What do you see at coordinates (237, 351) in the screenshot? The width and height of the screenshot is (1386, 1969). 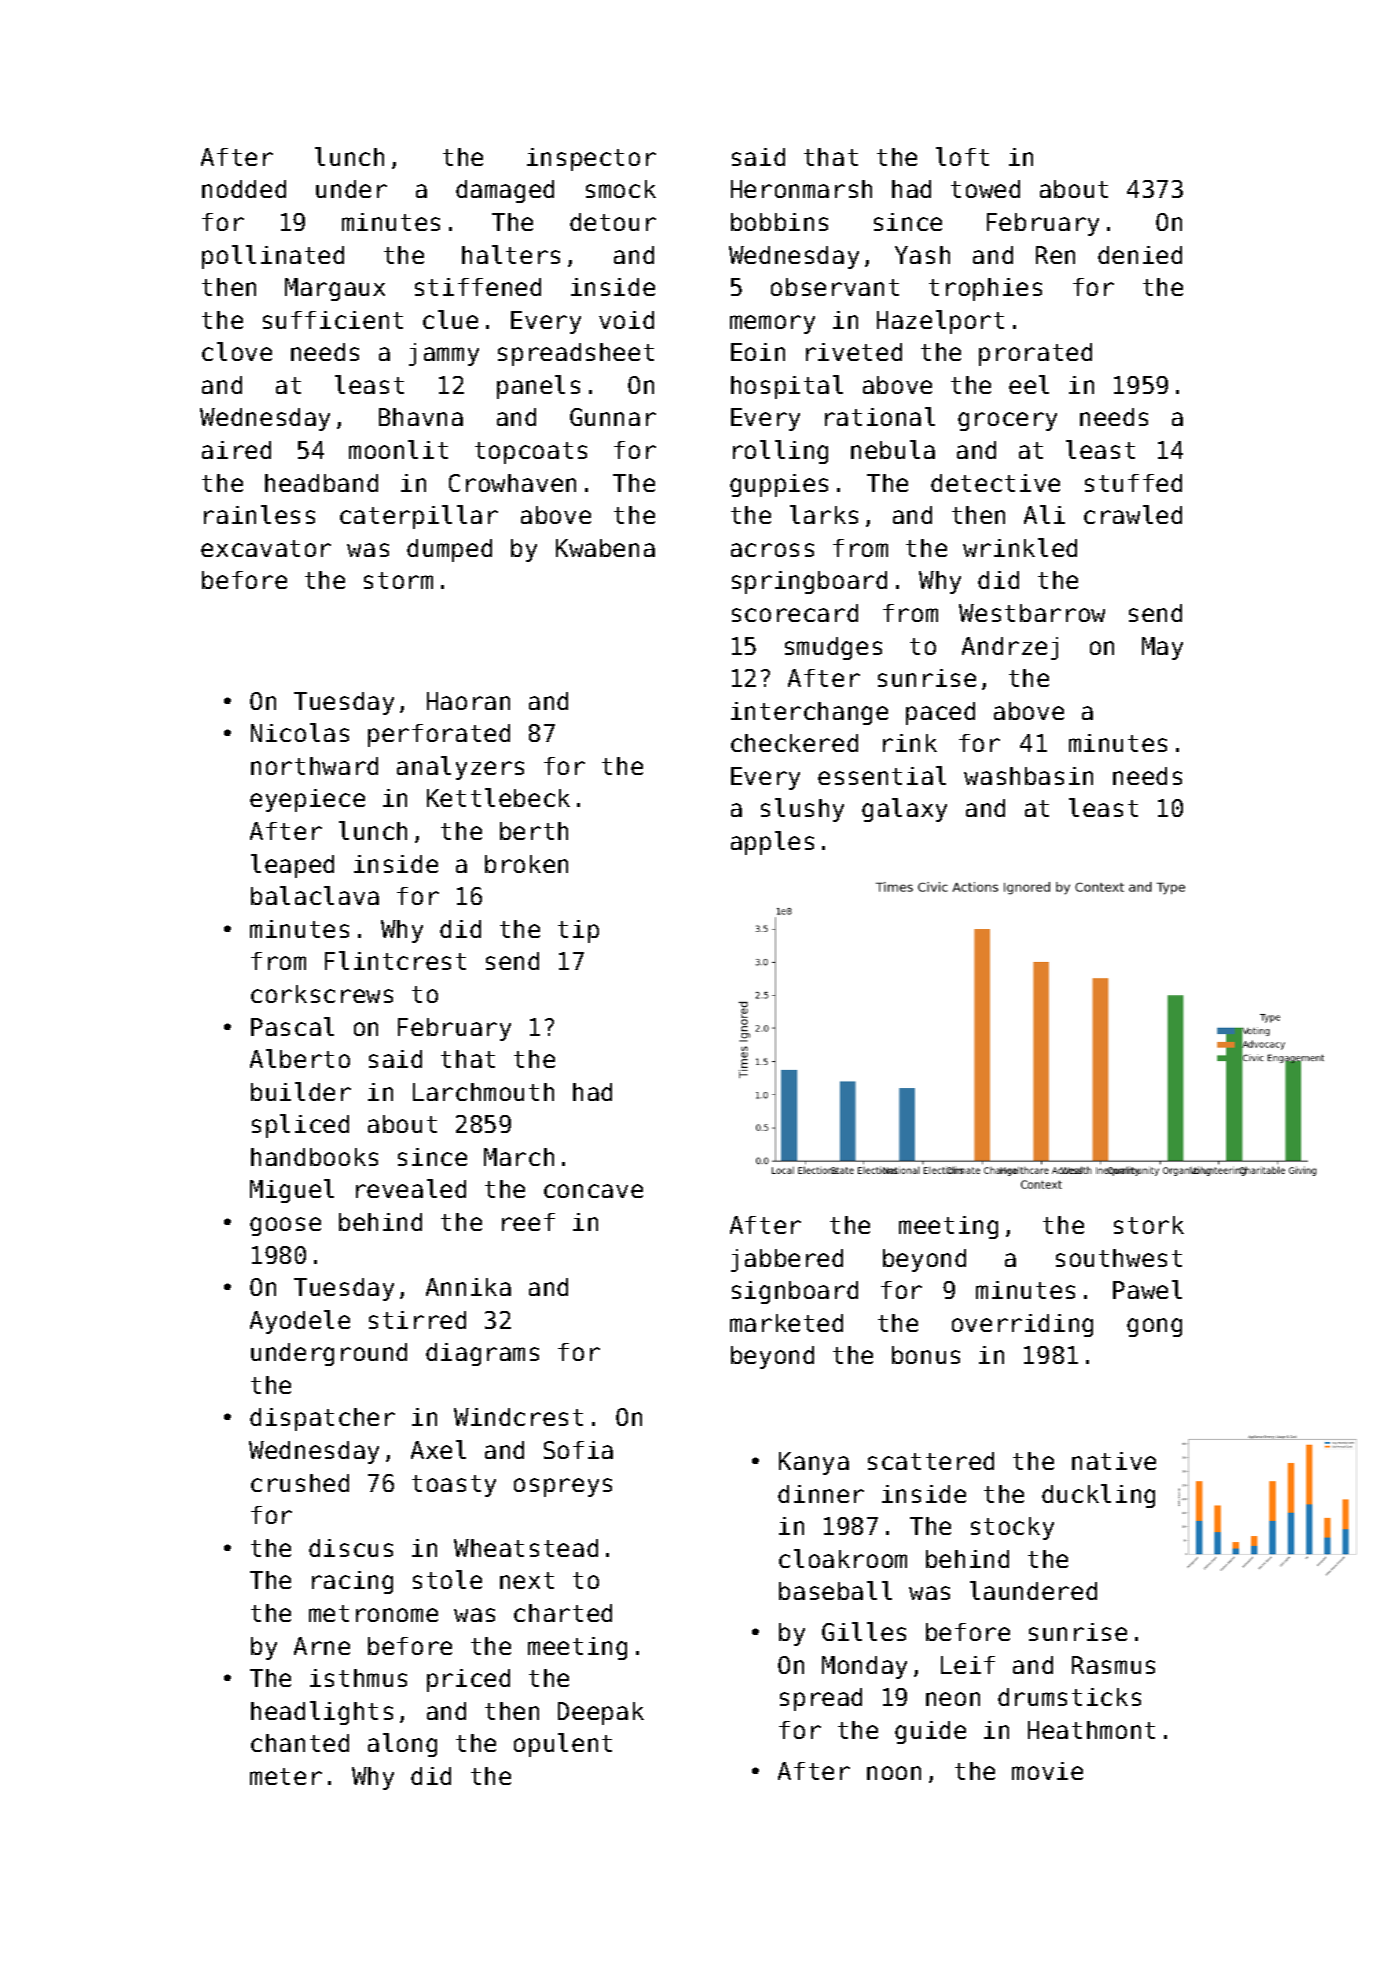 I see `clove` at bounding box center [237, 351].
